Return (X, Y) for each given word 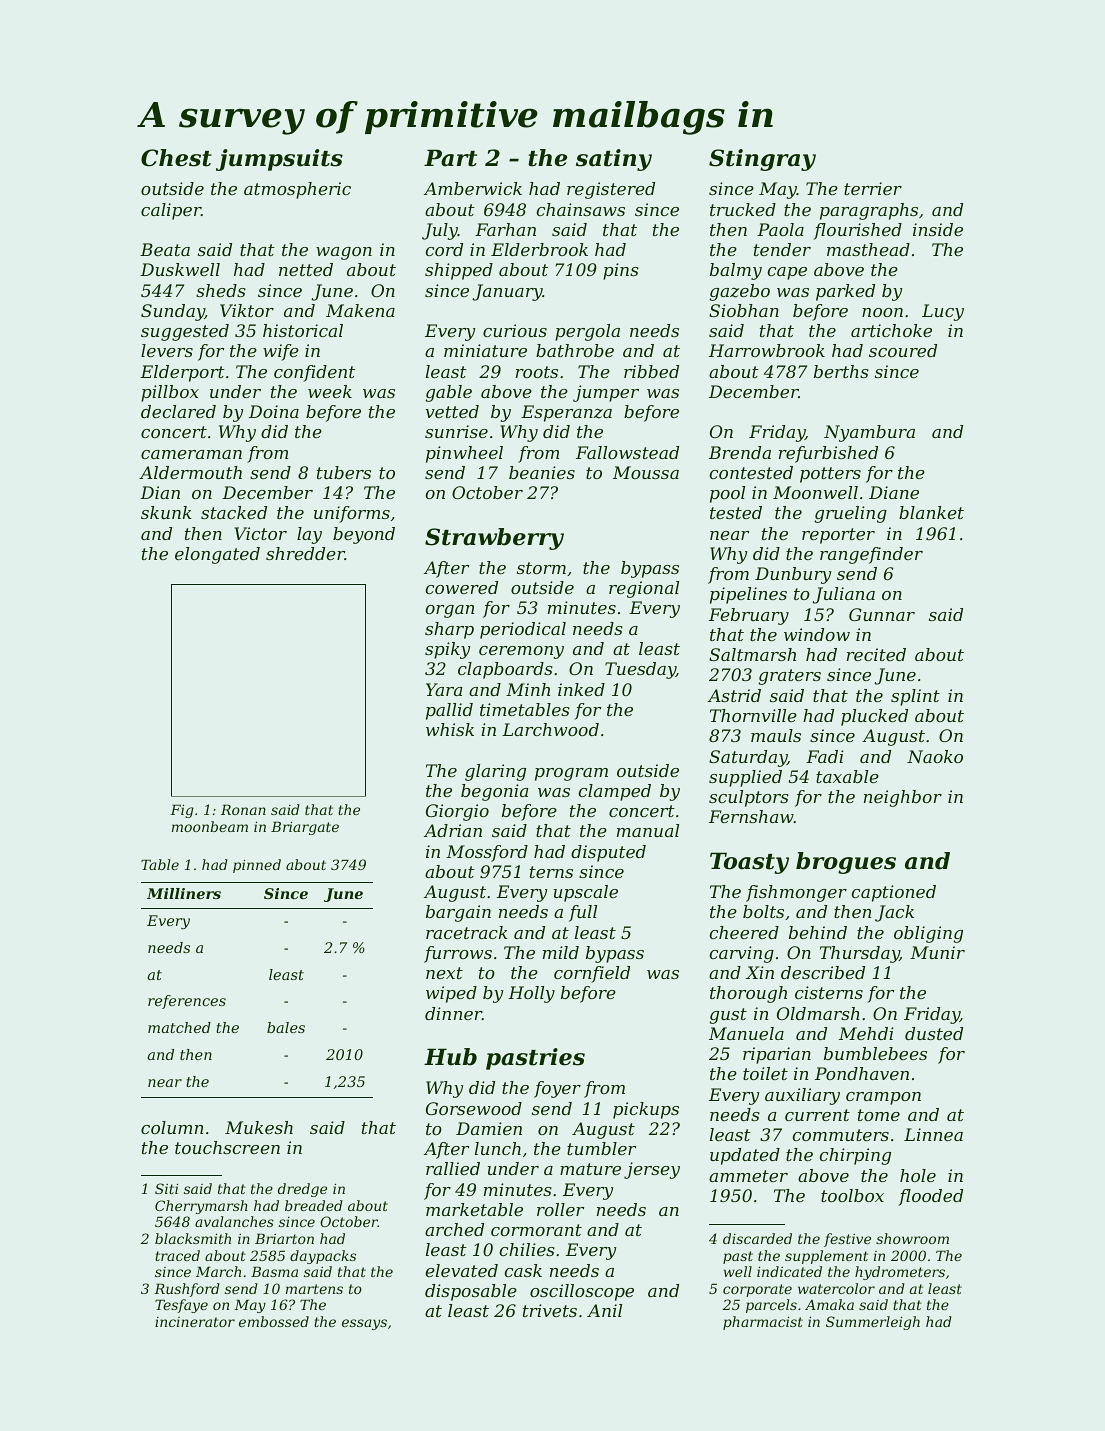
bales (286, 1027)
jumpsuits (279, 160)
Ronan (243, 809)
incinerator (195, 1322)
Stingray (762, 160)
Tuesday (640, 670)
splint (915, 697)
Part (450, 158)
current (817, 1115)
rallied (453, 1168)
